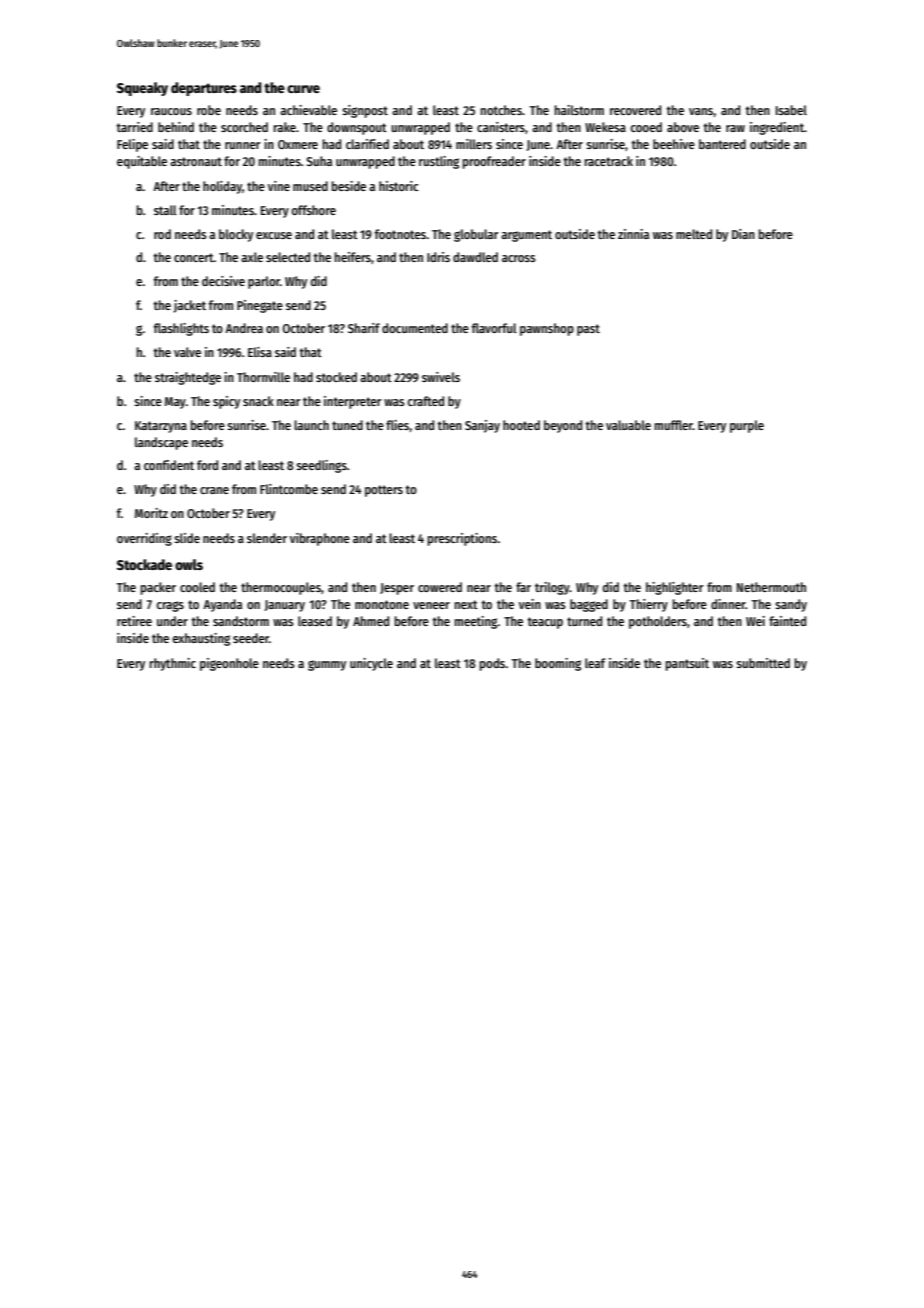  I want to click on notches, so click(501, 110).
